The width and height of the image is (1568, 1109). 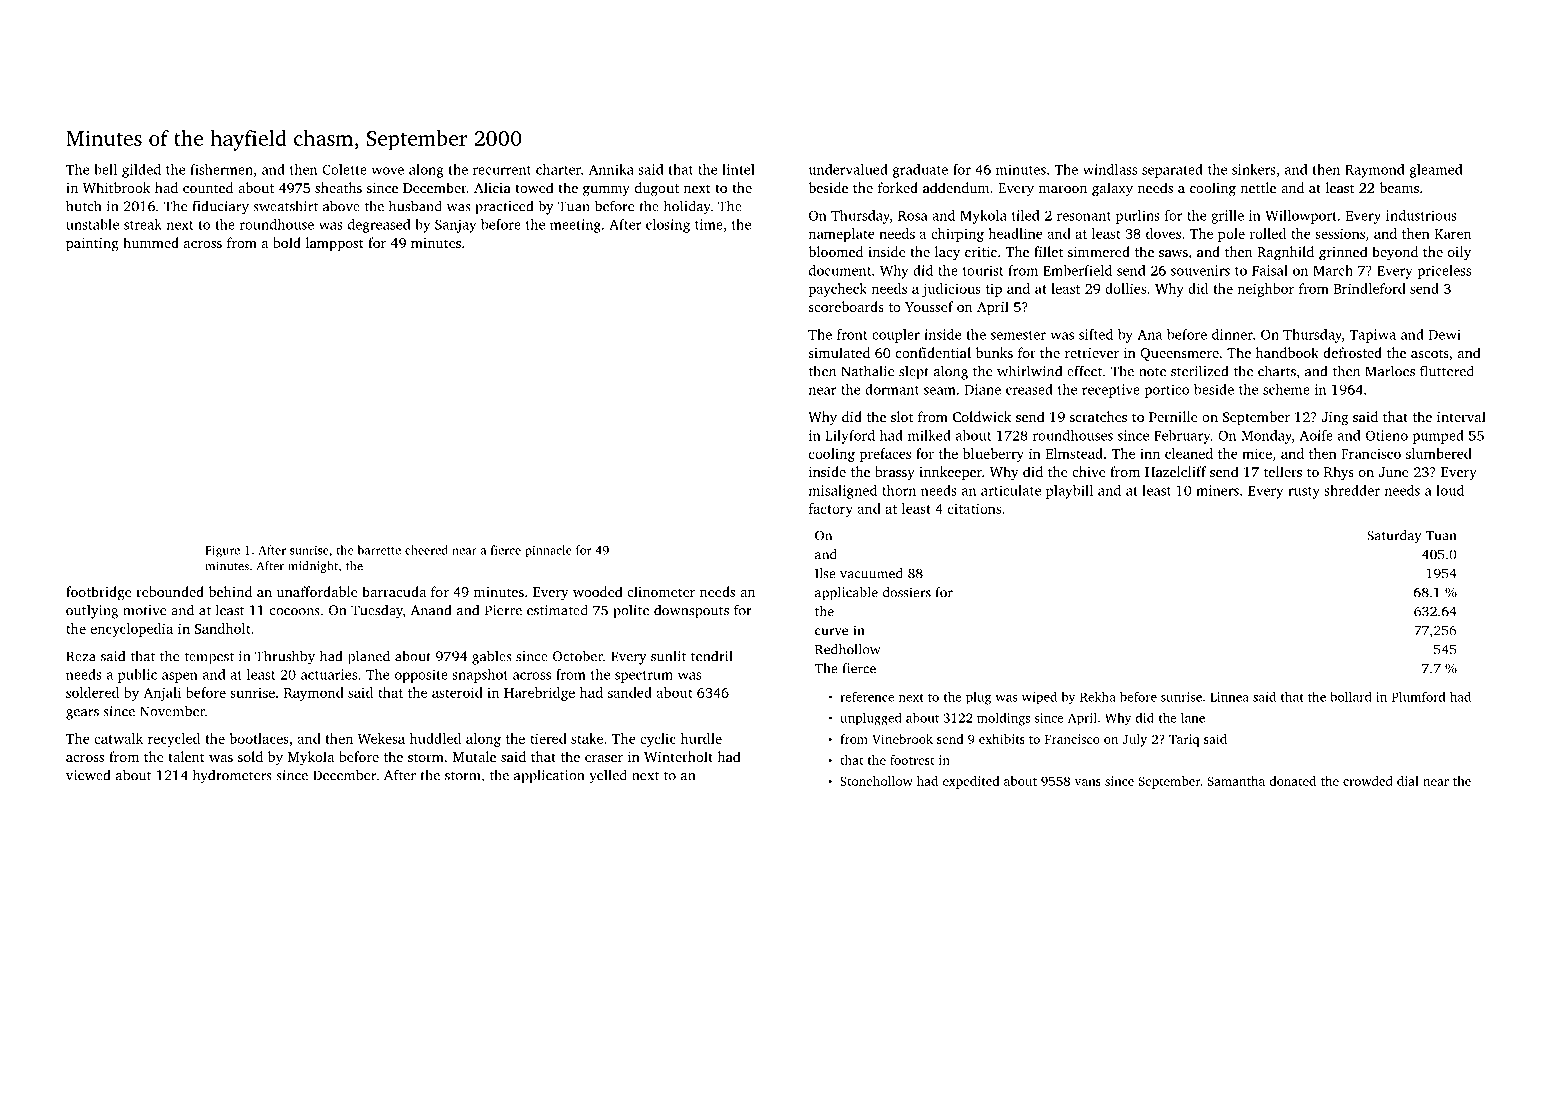 What do you see at coordinates (387, 171) in the image?
I see `wove` at bounding box center [387, 171].
